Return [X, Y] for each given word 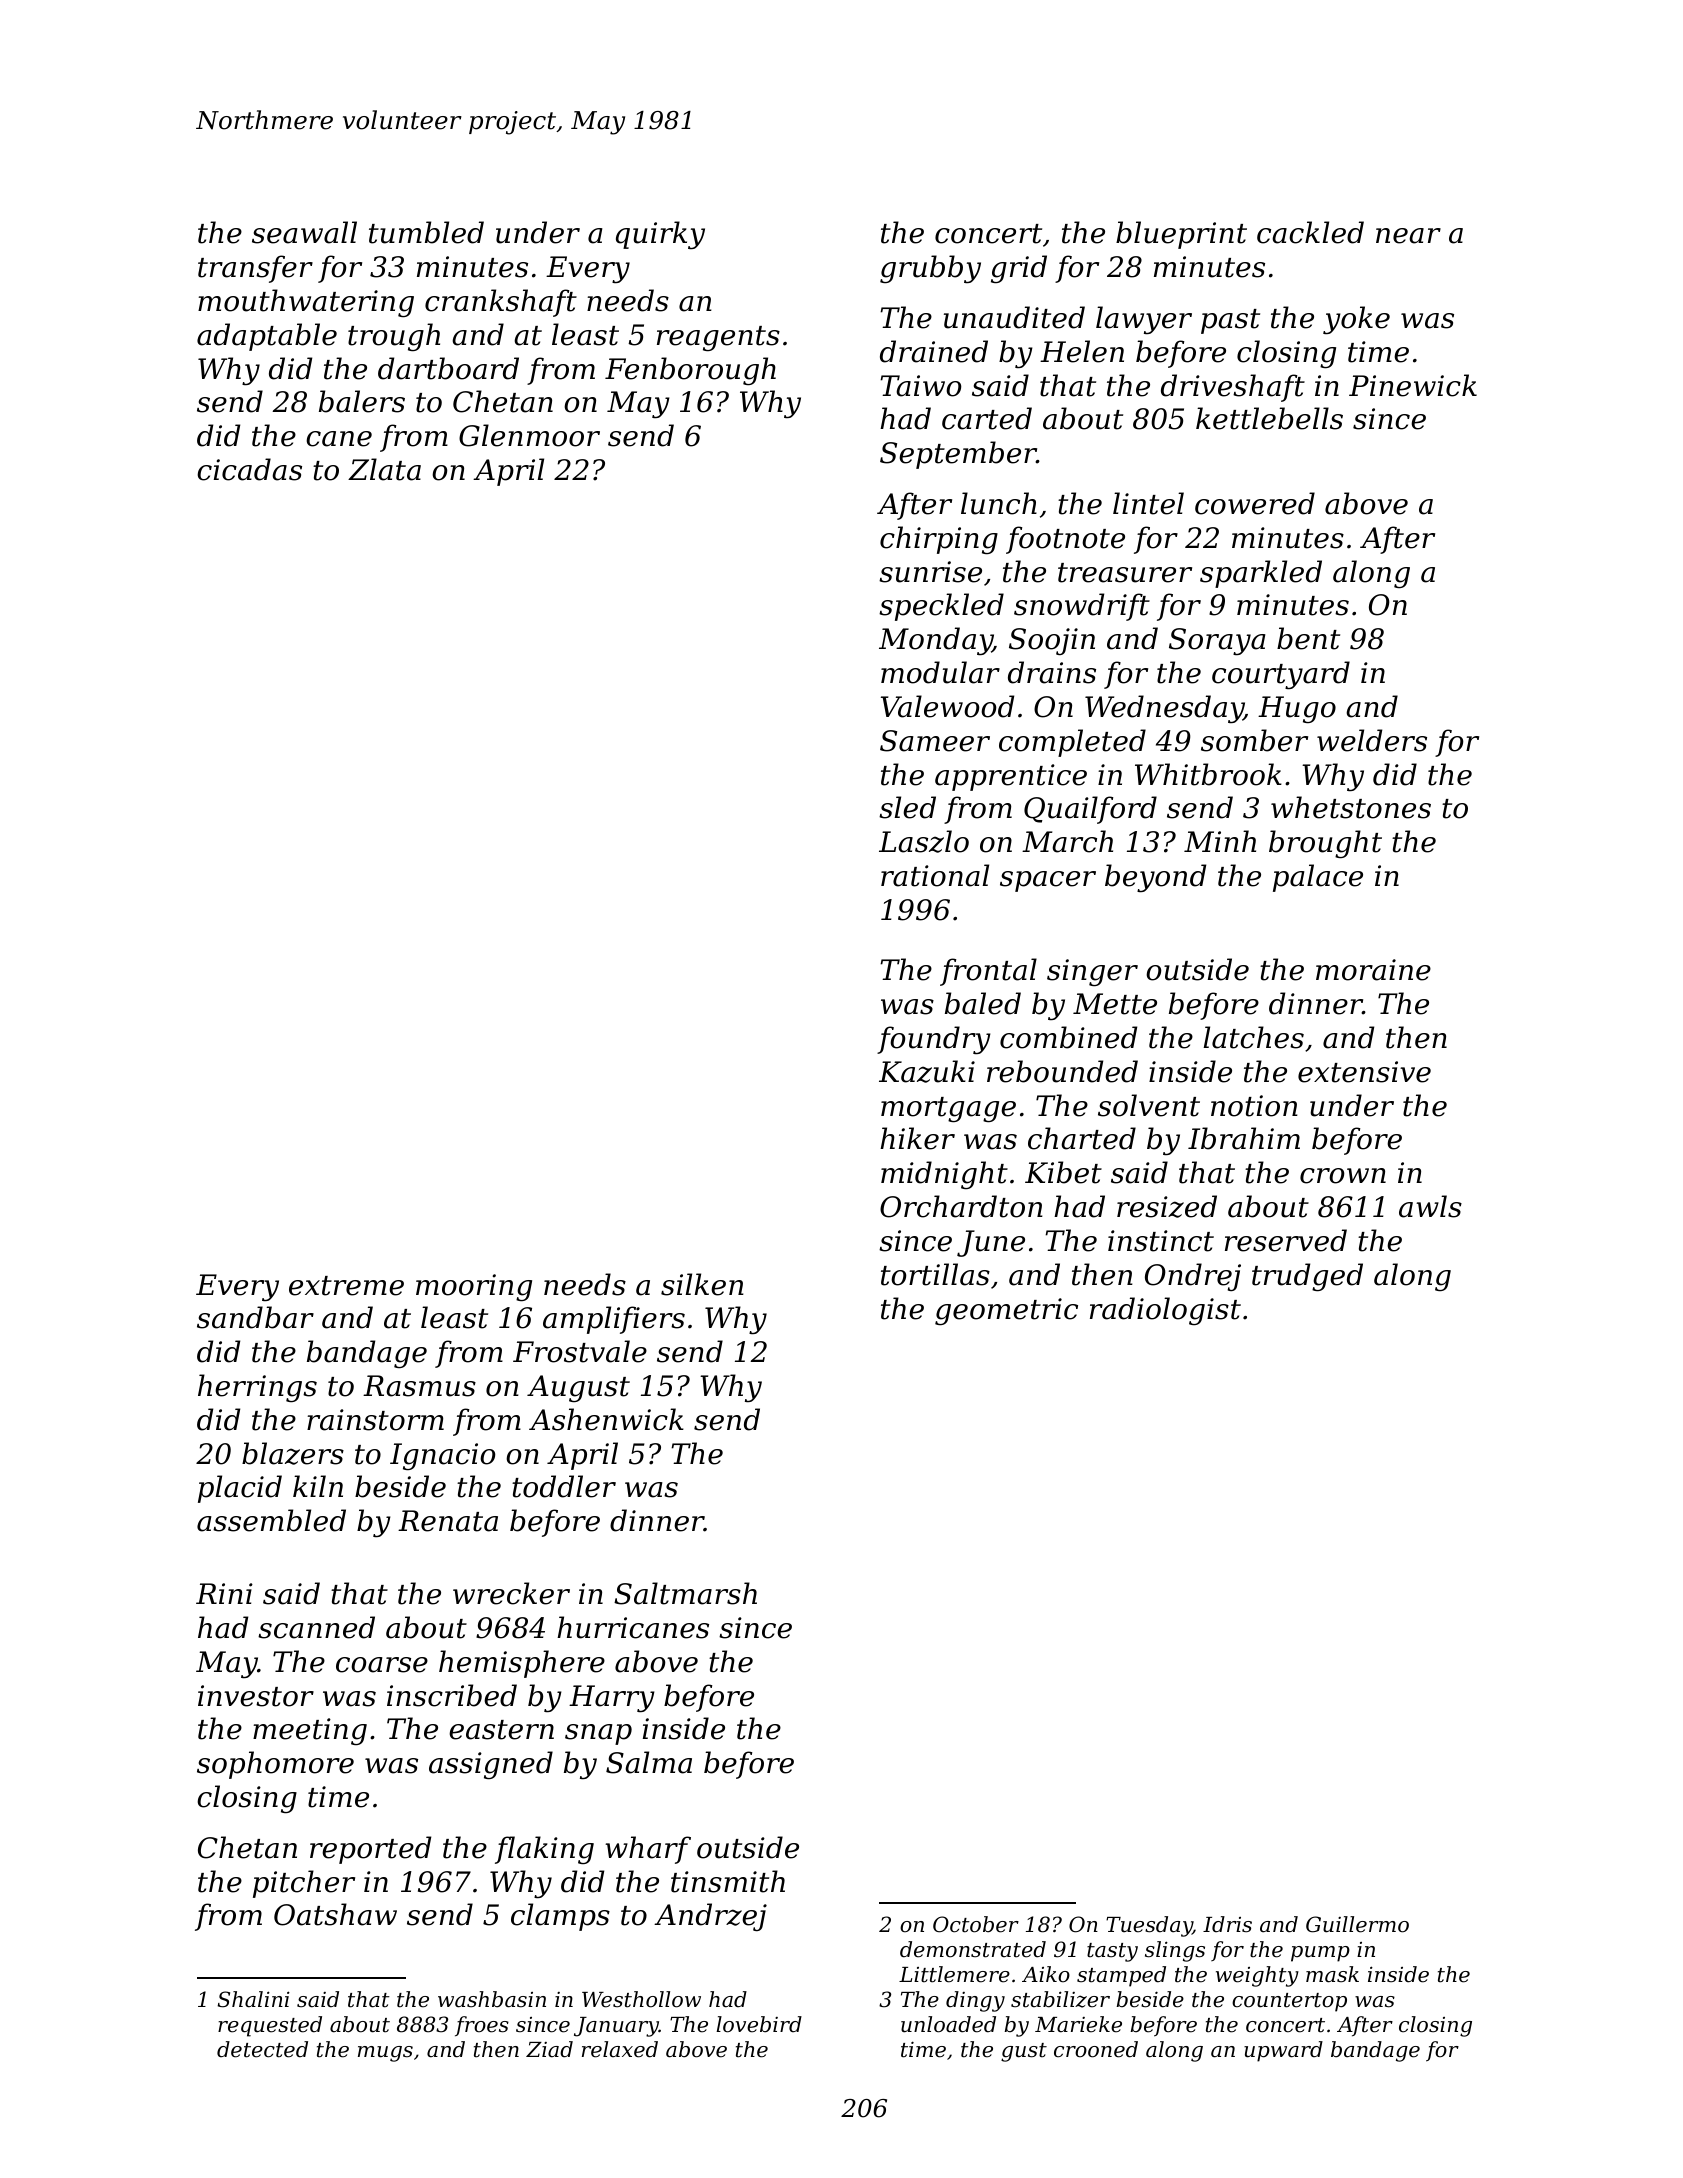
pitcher [304, 1884]
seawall [304, 232]
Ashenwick [606, 1419]
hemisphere [522, 1664]
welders [1372, 740]
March [1067, 841]
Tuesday [1149, 1926]
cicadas [249, 469]
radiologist [1165, 1311]
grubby [930, 269]
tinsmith [728, 1881]
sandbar [255, 1317]
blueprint [1181, 235]
